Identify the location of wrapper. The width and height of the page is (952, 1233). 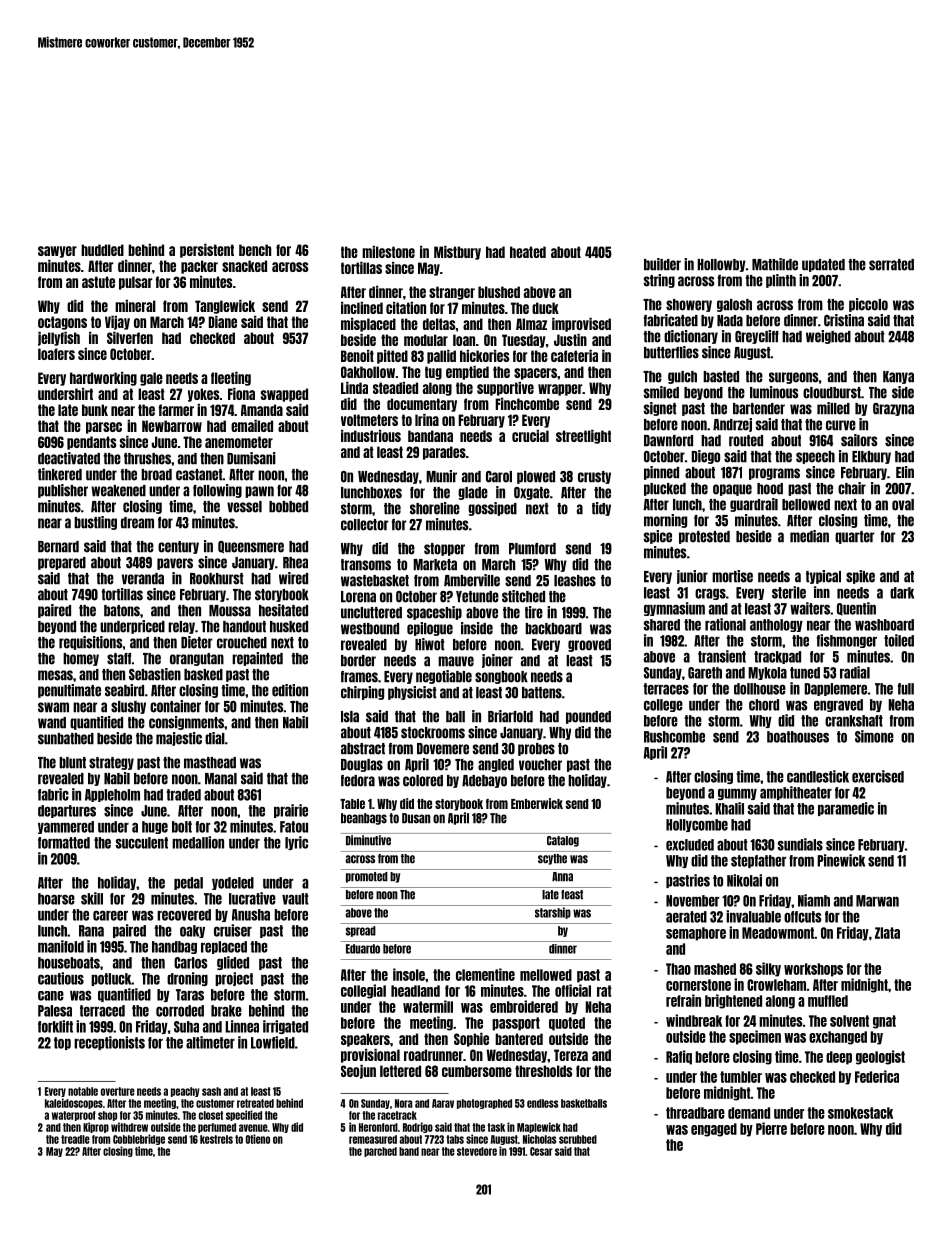
(560, 390).
